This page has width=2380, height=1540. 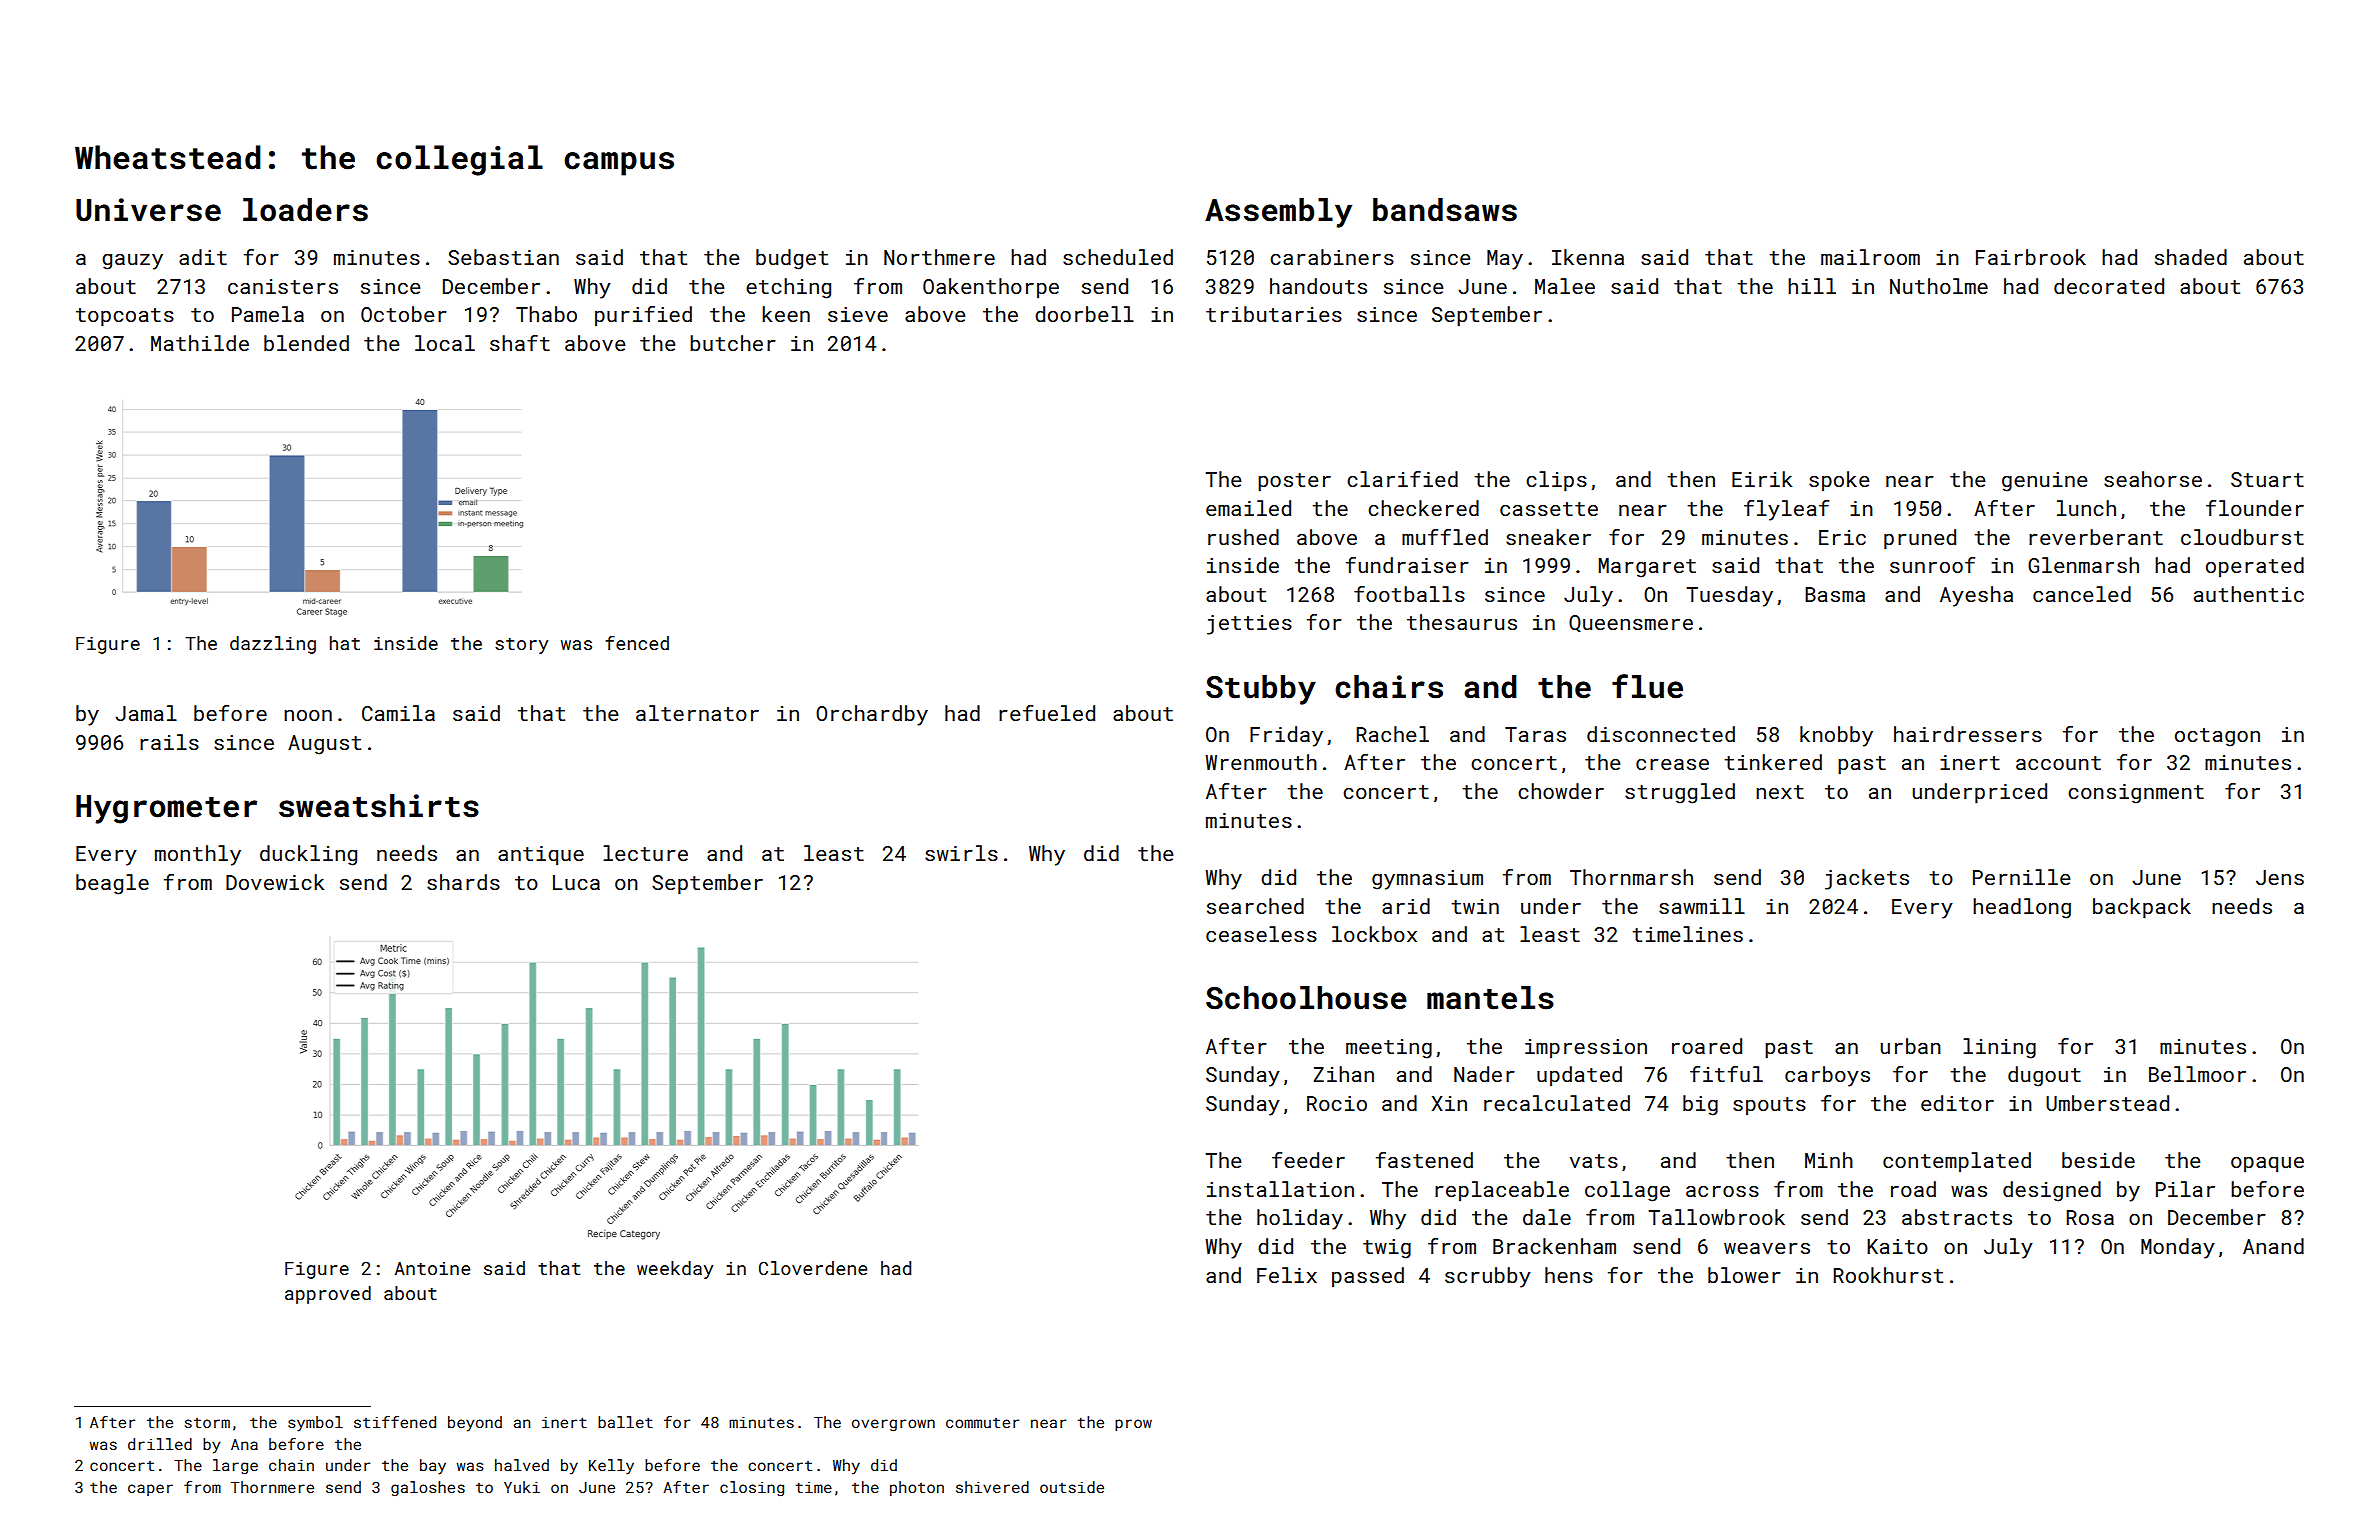 What do you see at coordinates (1274, 314) in the page?
I see `tributaries` at bounding box center [1274, 314].
